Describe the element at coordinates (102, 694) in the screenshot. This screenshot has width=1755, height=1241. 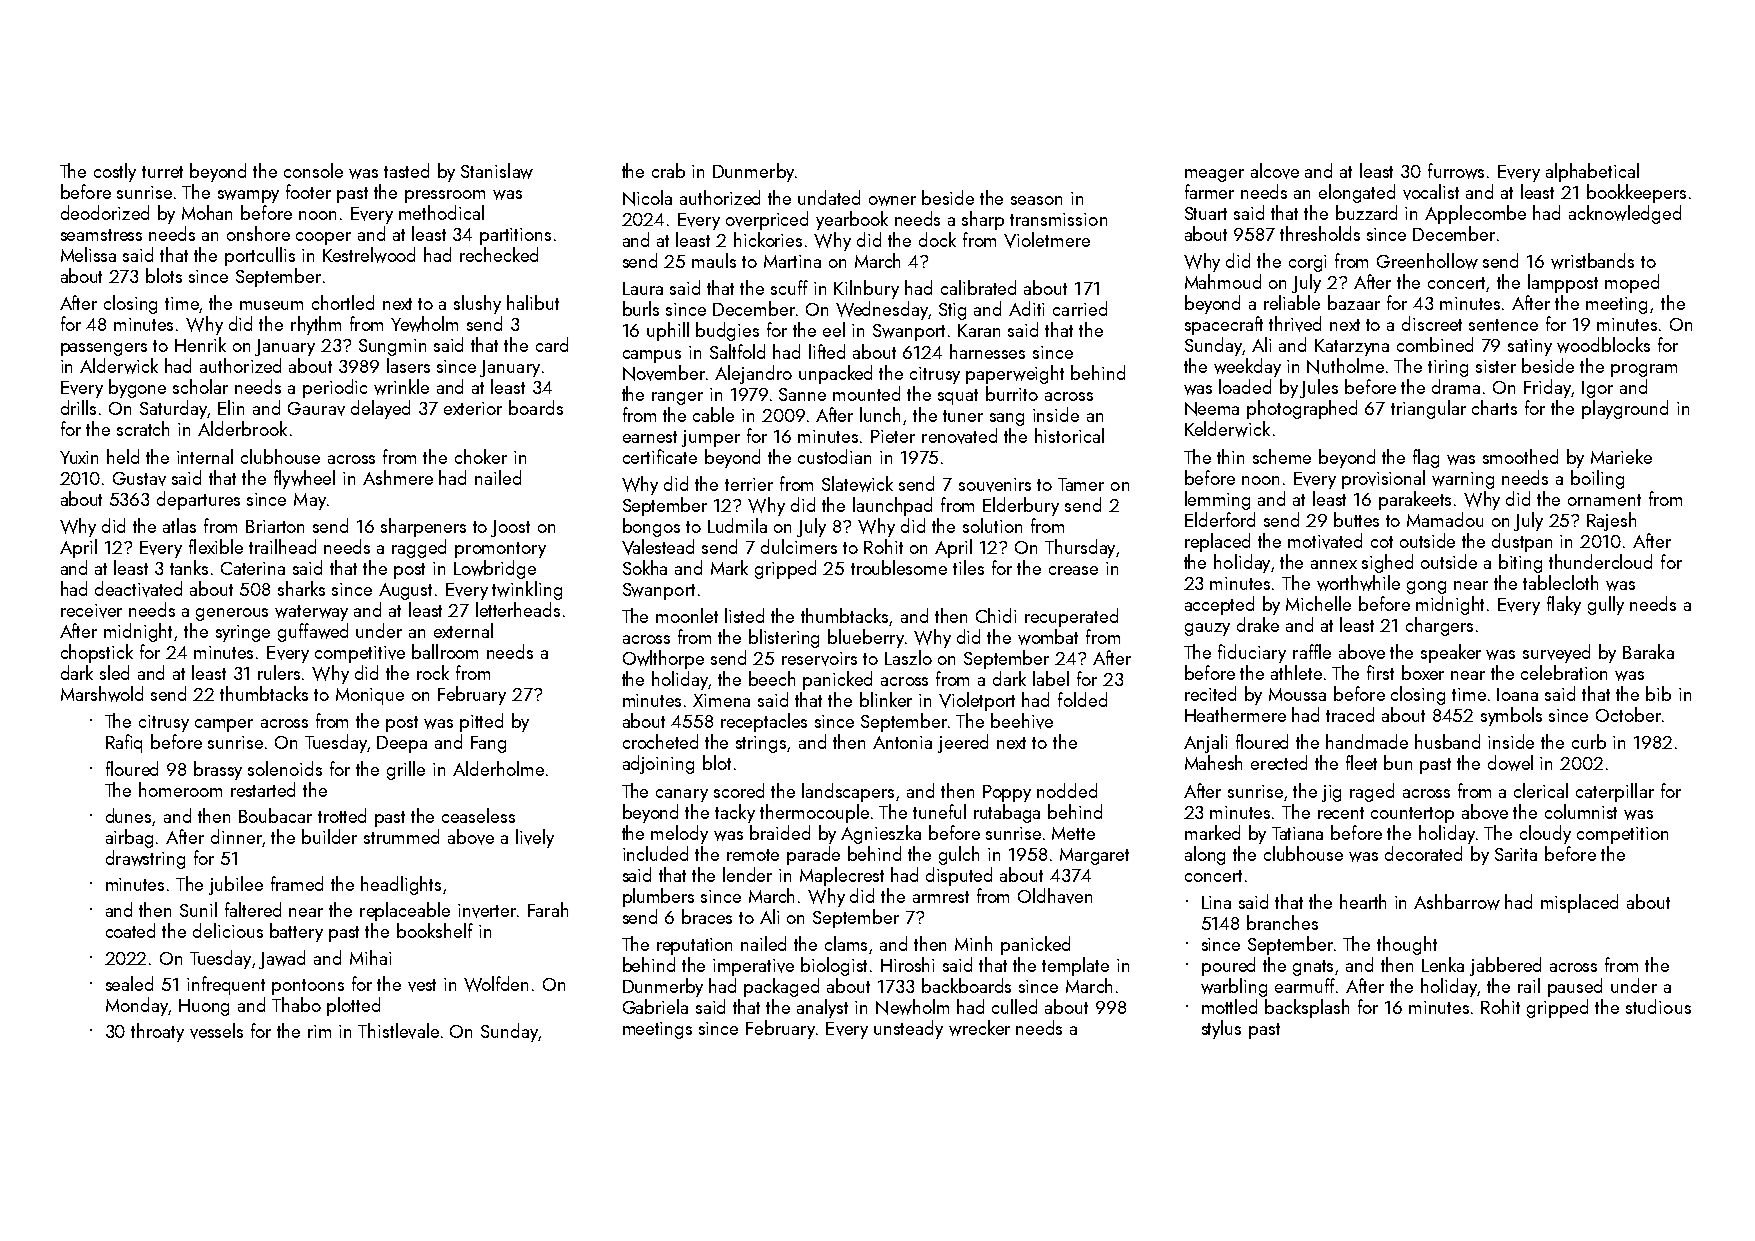
I see `Marshwold` at that location.
